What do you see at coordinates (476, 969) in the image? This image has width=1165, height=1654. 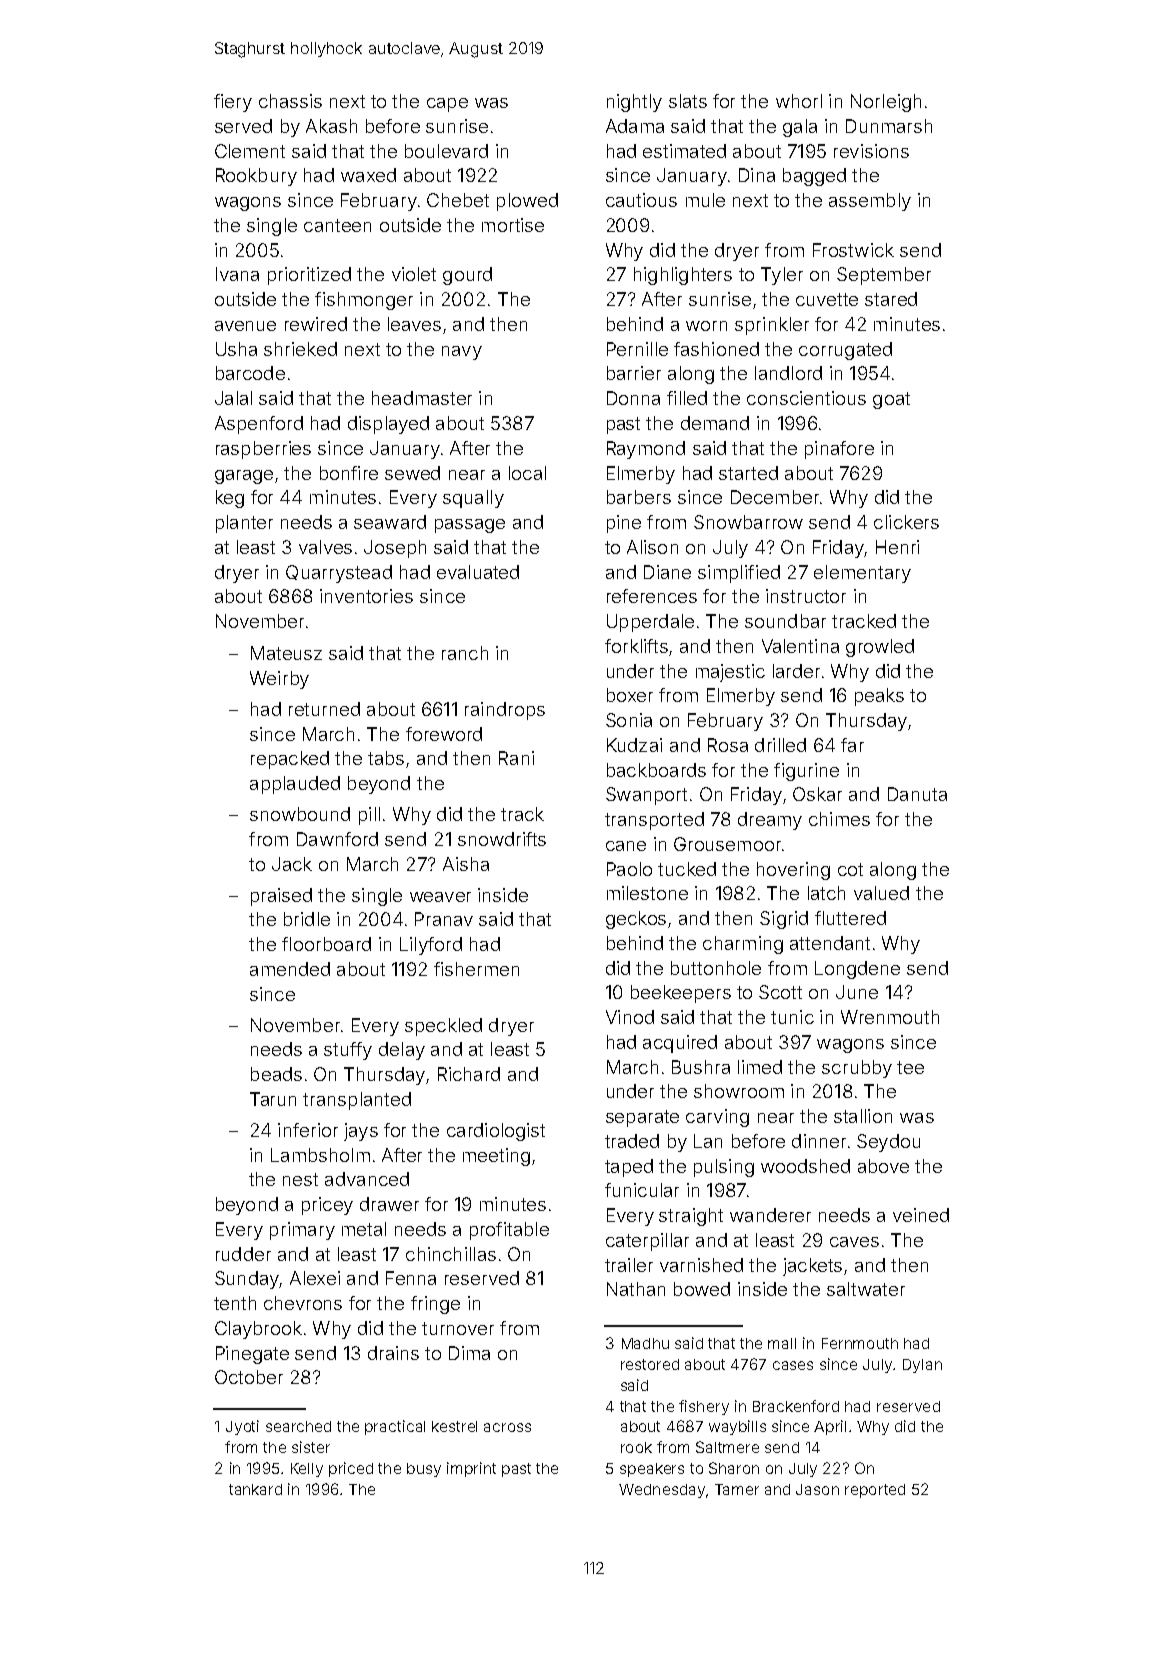 I see `fishermen` at bounding box center [476, 969].
